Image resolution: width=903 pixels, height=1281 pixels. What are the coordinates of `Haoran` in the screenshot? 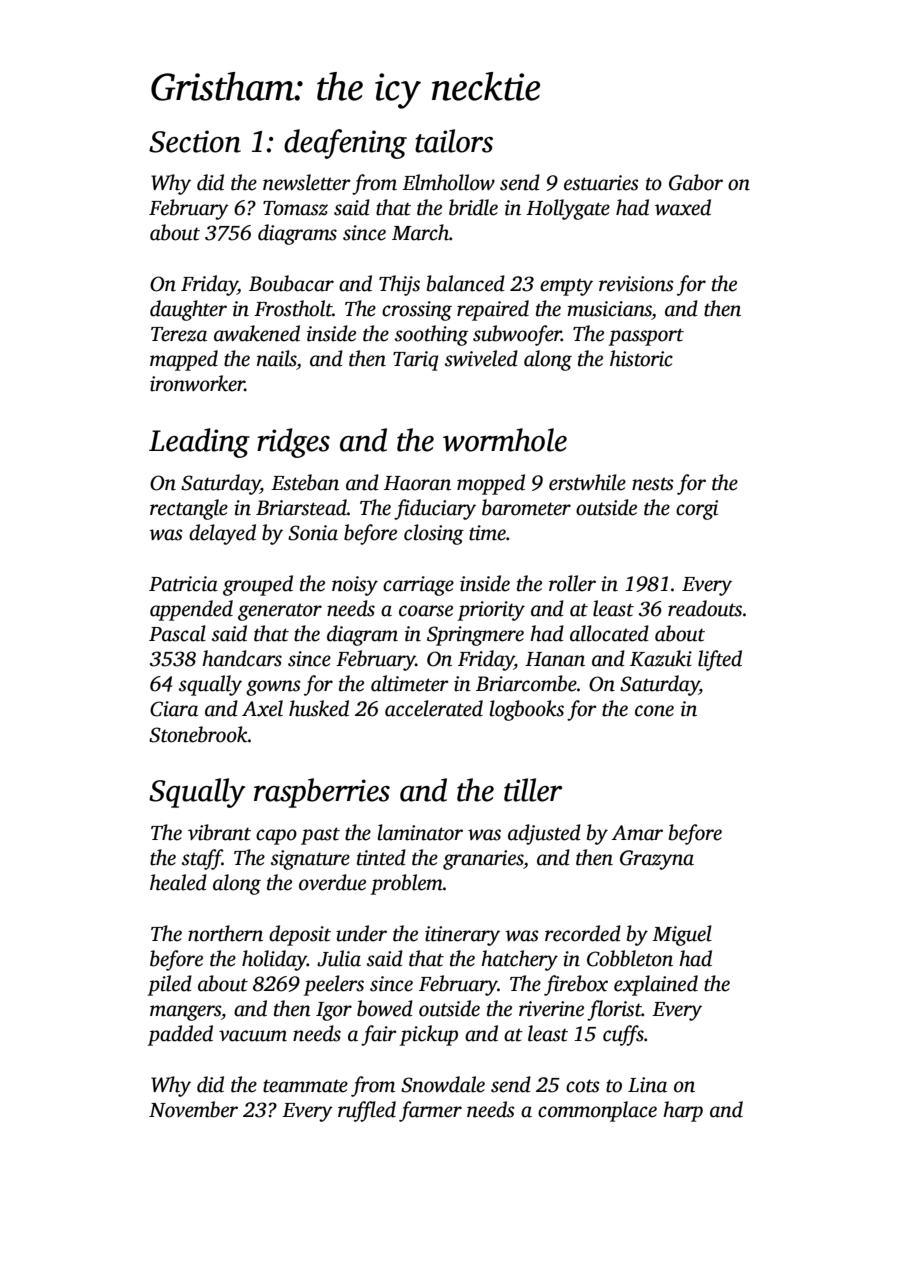 It's located at (417, 483).
